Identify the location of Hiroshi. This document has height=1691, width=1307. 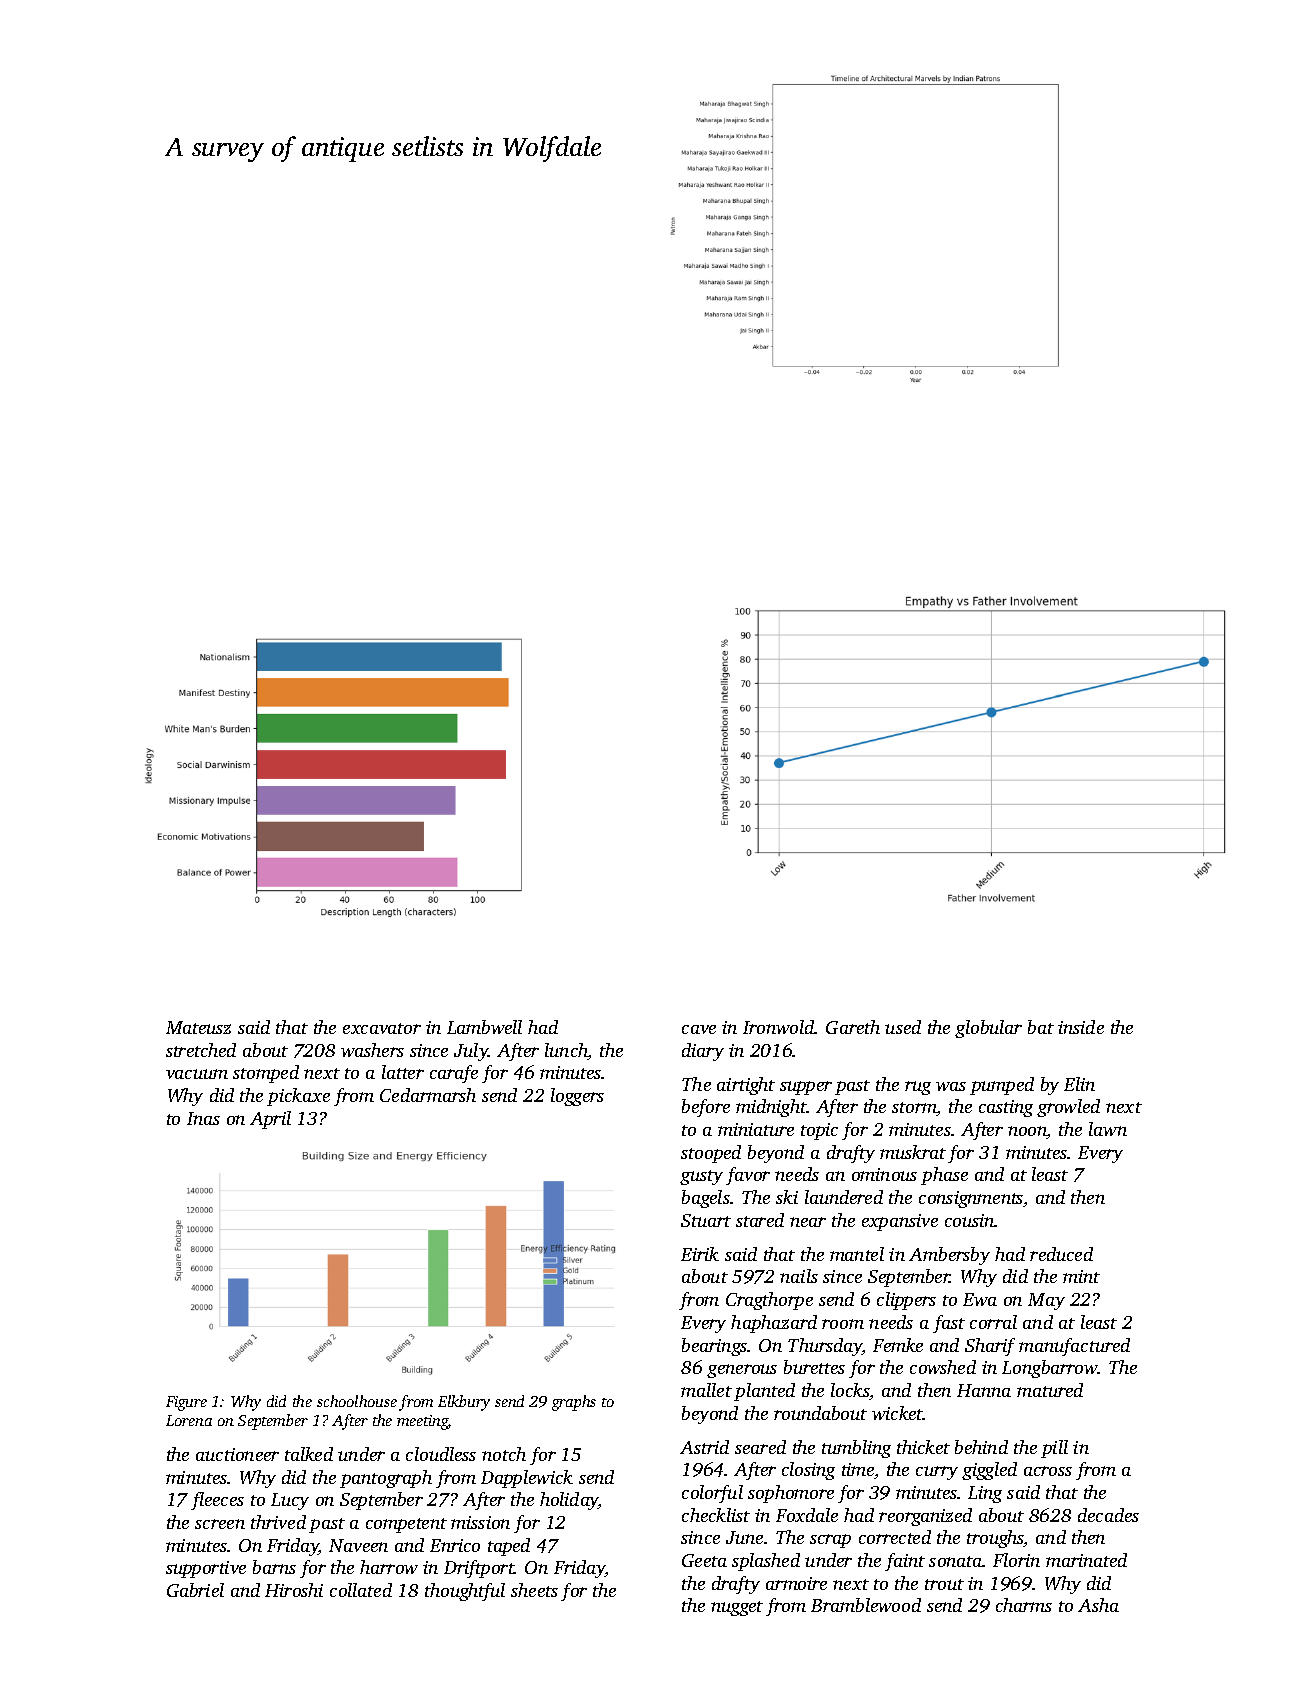
(294, 1590).
